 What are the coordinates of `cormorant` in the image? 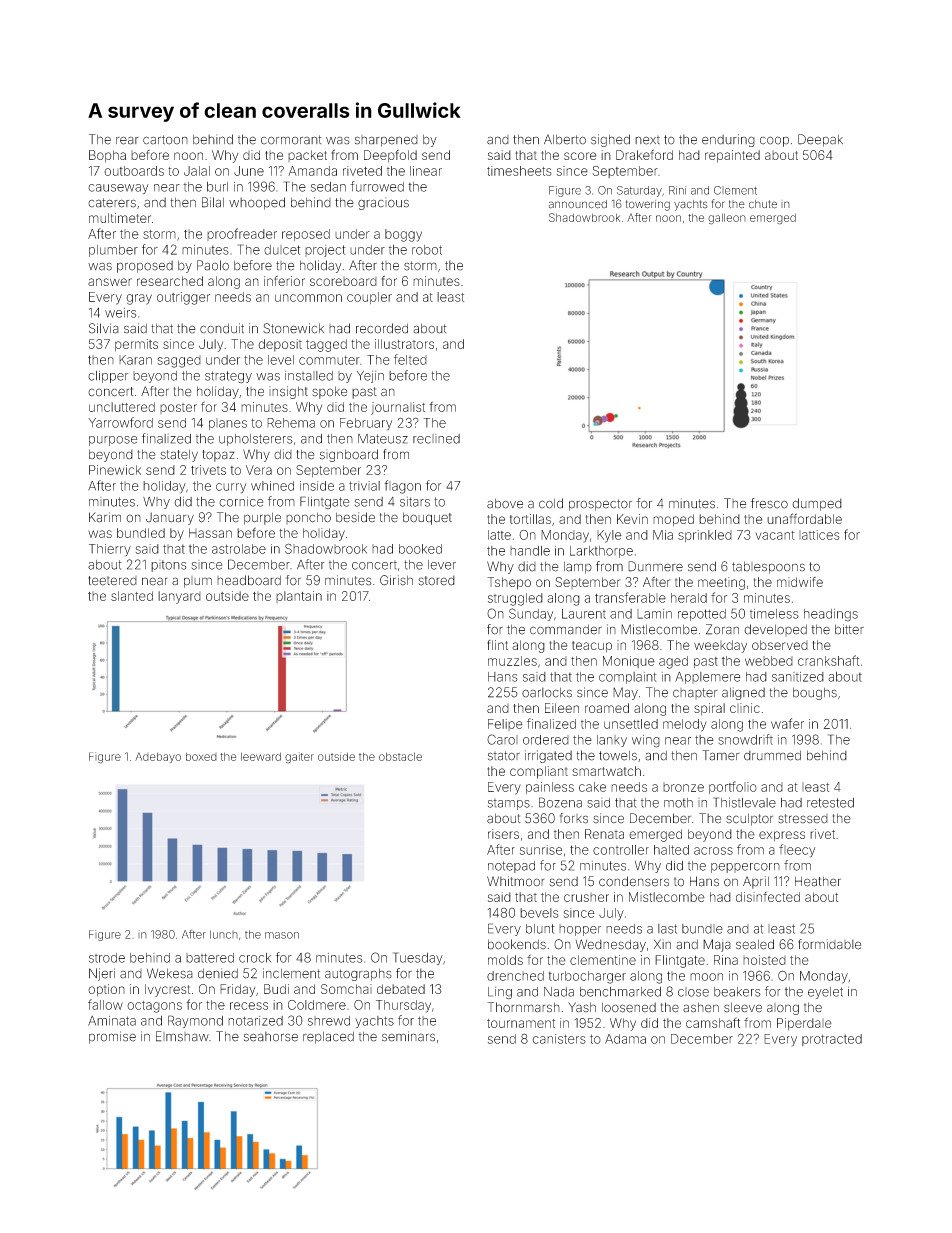 It's located at (291, 140).
